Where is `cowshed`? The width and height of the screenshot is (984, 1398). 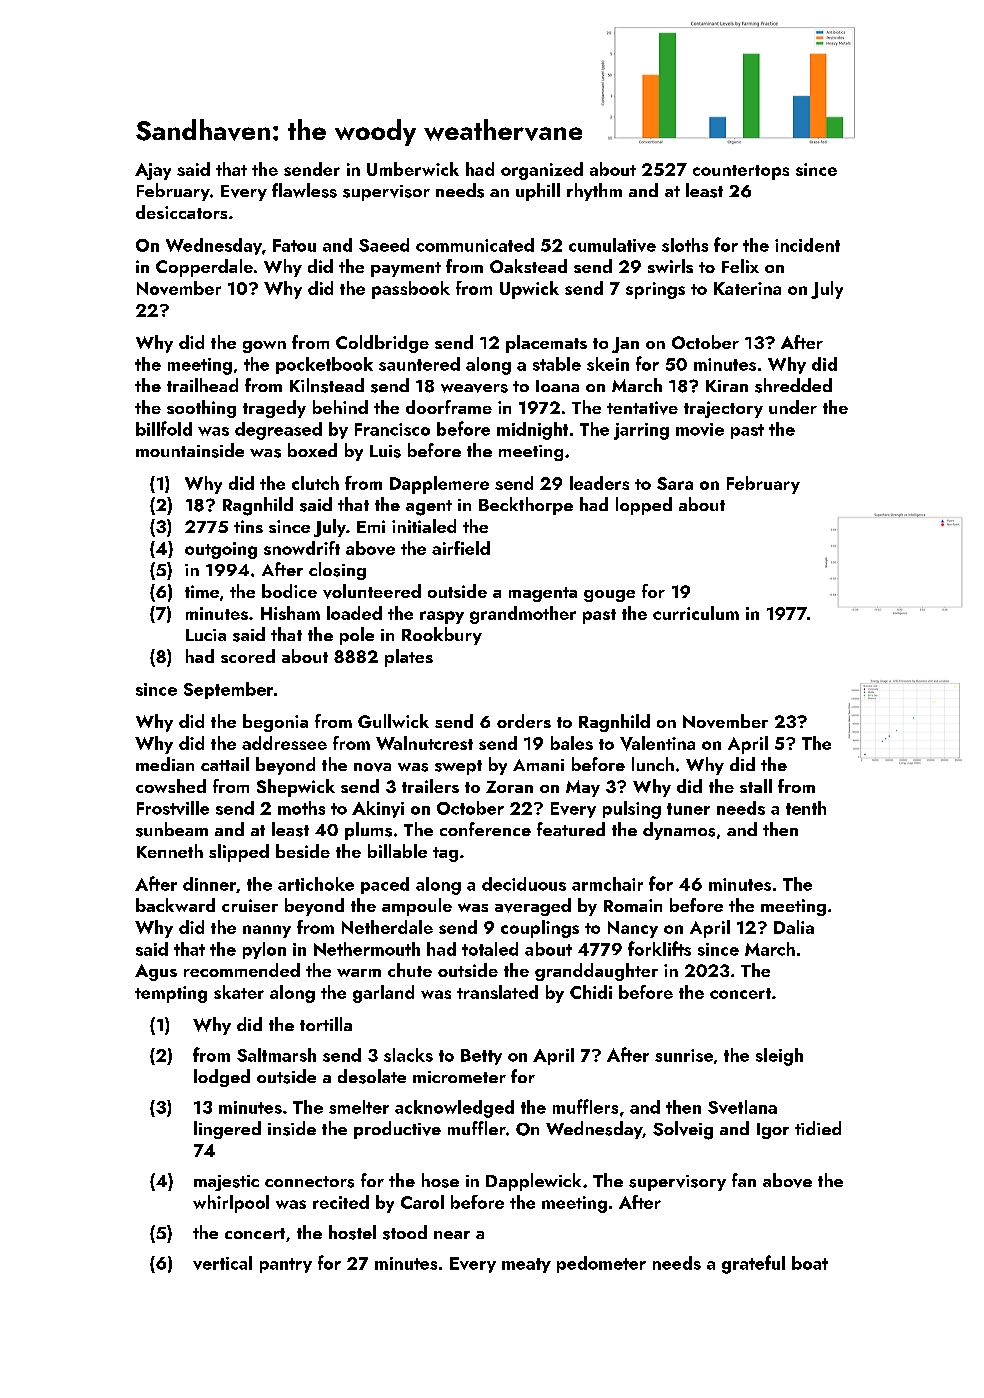 cowshed is located at coordinates (171, 786).
